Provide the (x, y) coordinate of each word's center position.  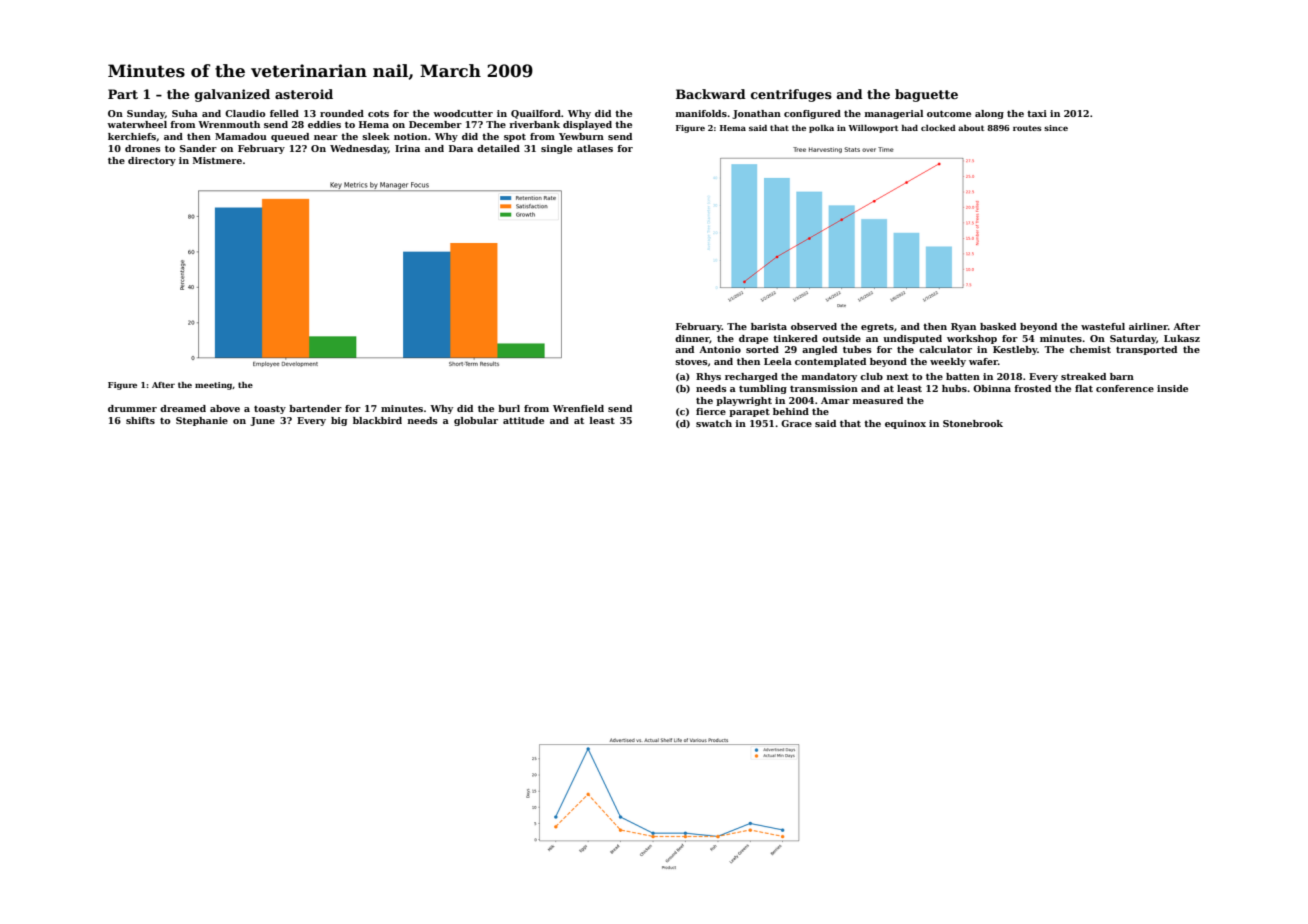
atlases (595, 148)
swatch (714, 423)
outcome (949, 113)
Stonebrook (973, 423)
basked (998, 326)
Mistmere (217, 160)
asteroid (304, 94)
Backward (711, 94)
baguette (926, 95)
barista (769, 326)
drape (753, 339)
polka (821, 129)
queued (290, 137)
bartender (315, 408)
